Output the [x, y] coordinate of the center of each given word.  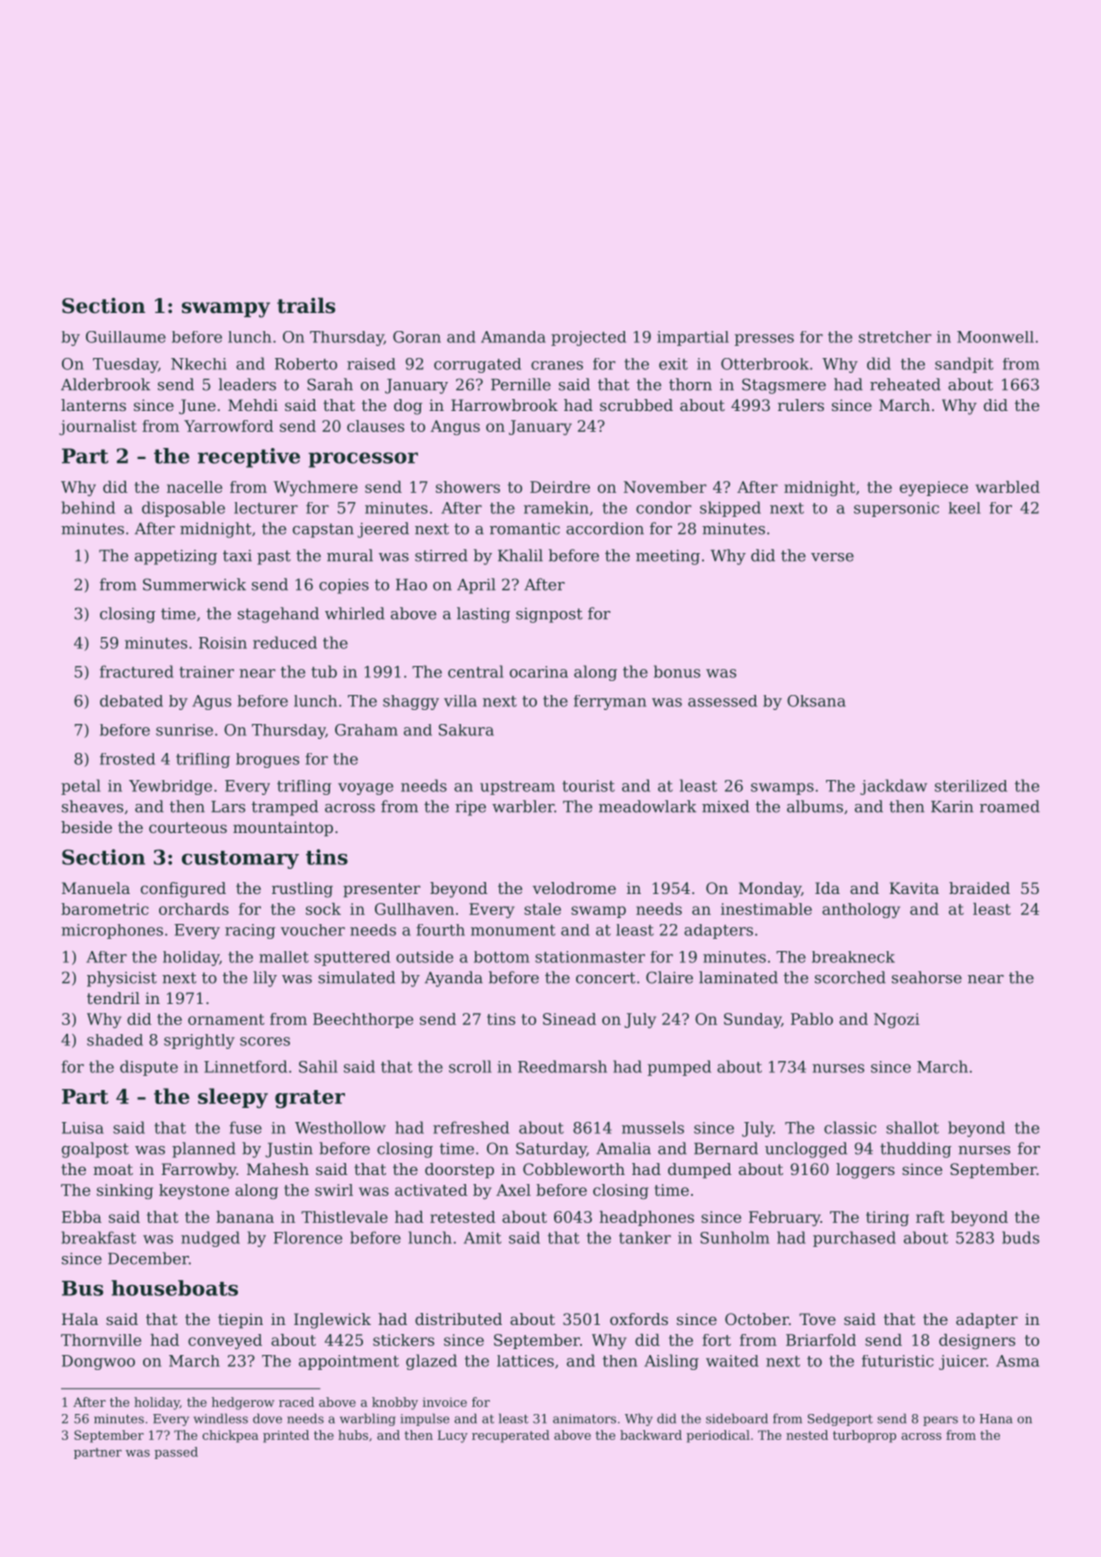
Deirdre [560, 487]
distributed [458, 1319]
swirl [334, 1190]
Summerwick [194, 584]
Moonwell [995, 337]
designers [977, 1341]
